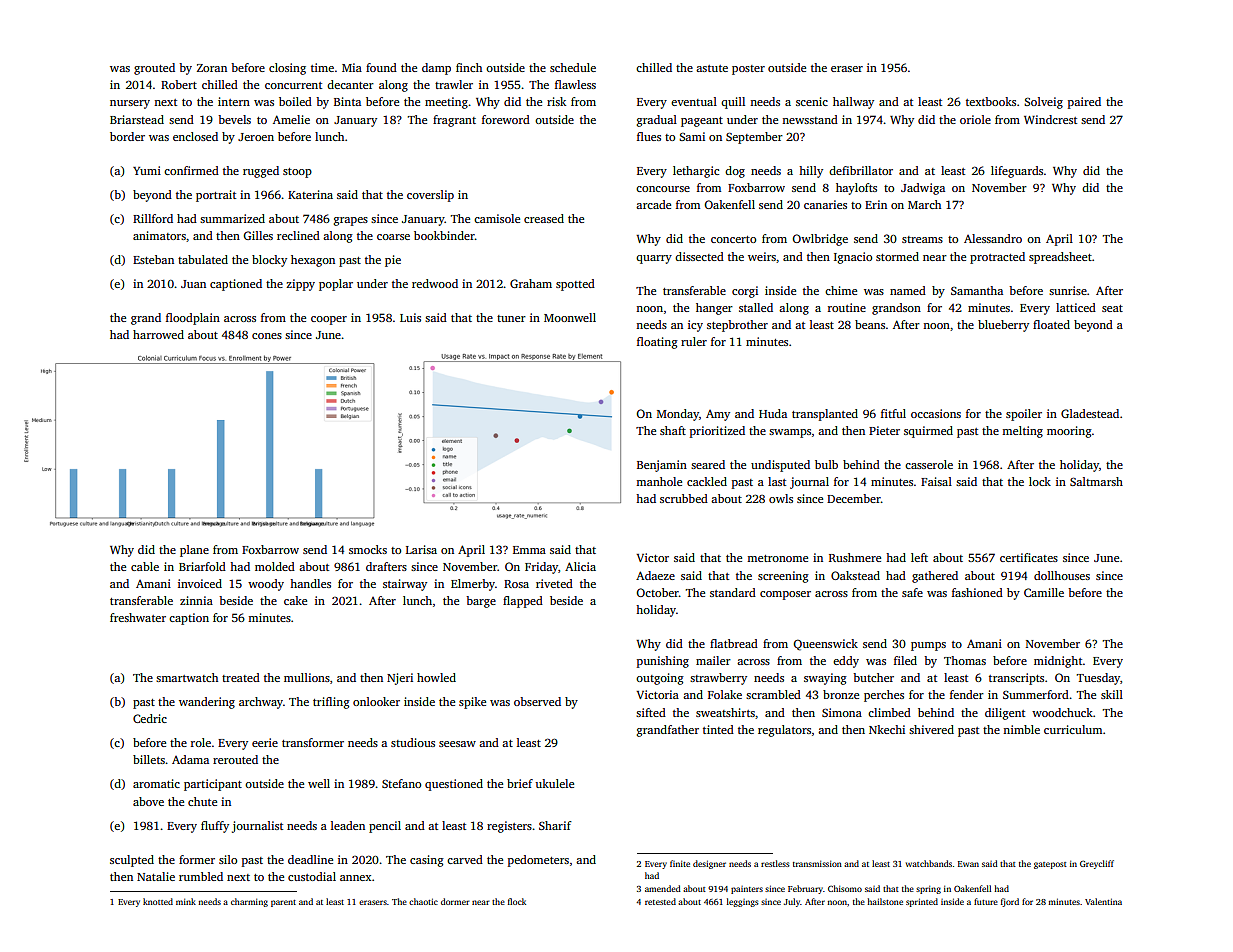 The height and width of the screenshot is (952, 1233). Describe the element at coordinates (991, 101) in the screenshot. I see `textbooks` at that location.
